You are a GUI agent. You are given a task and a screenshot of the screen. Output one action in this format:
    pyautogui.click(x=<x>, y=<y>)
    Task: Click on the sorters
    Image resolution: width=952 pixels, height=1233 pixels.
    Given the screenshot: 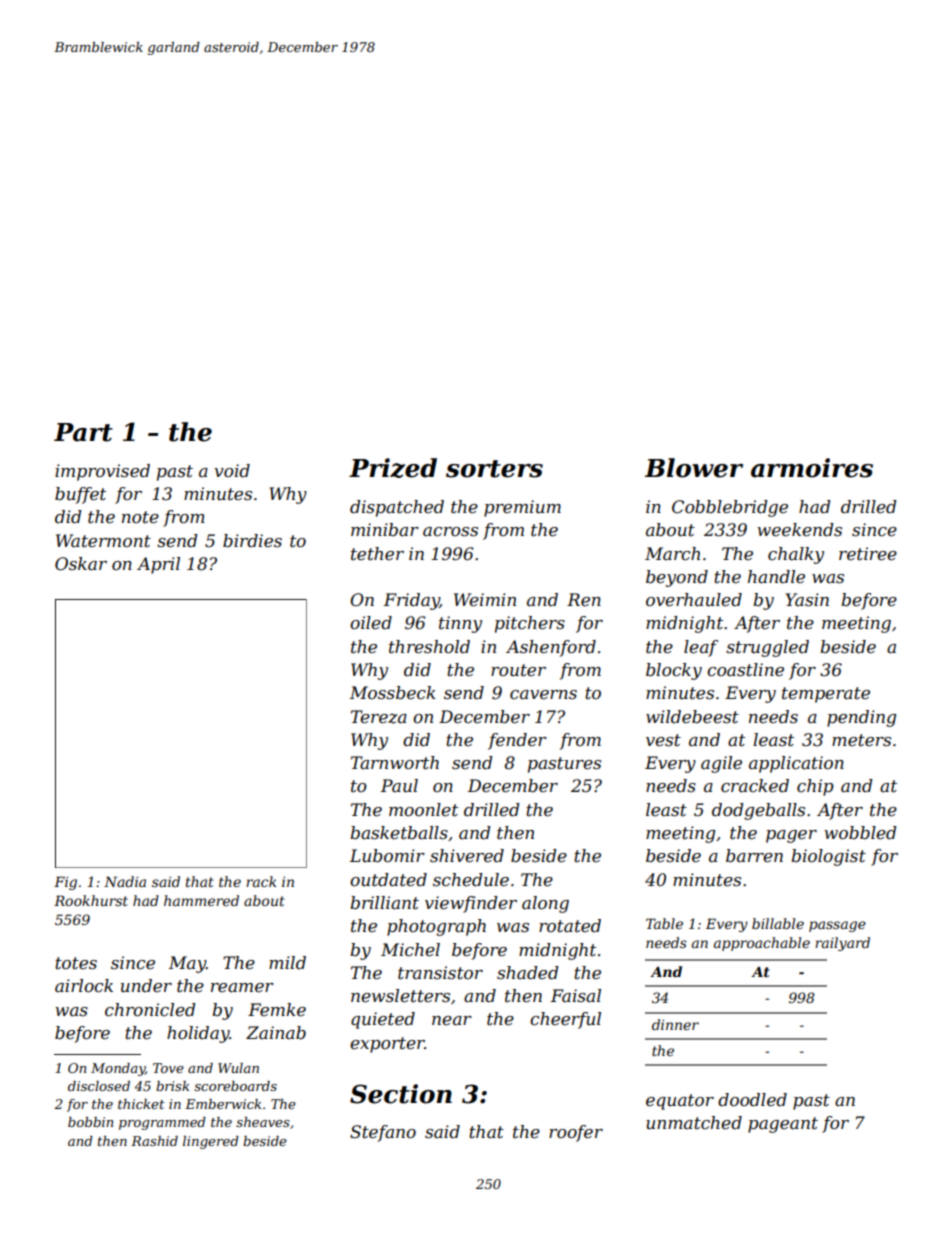 What is the action you would take?
    pyautogui.click(x=494, y=469)
